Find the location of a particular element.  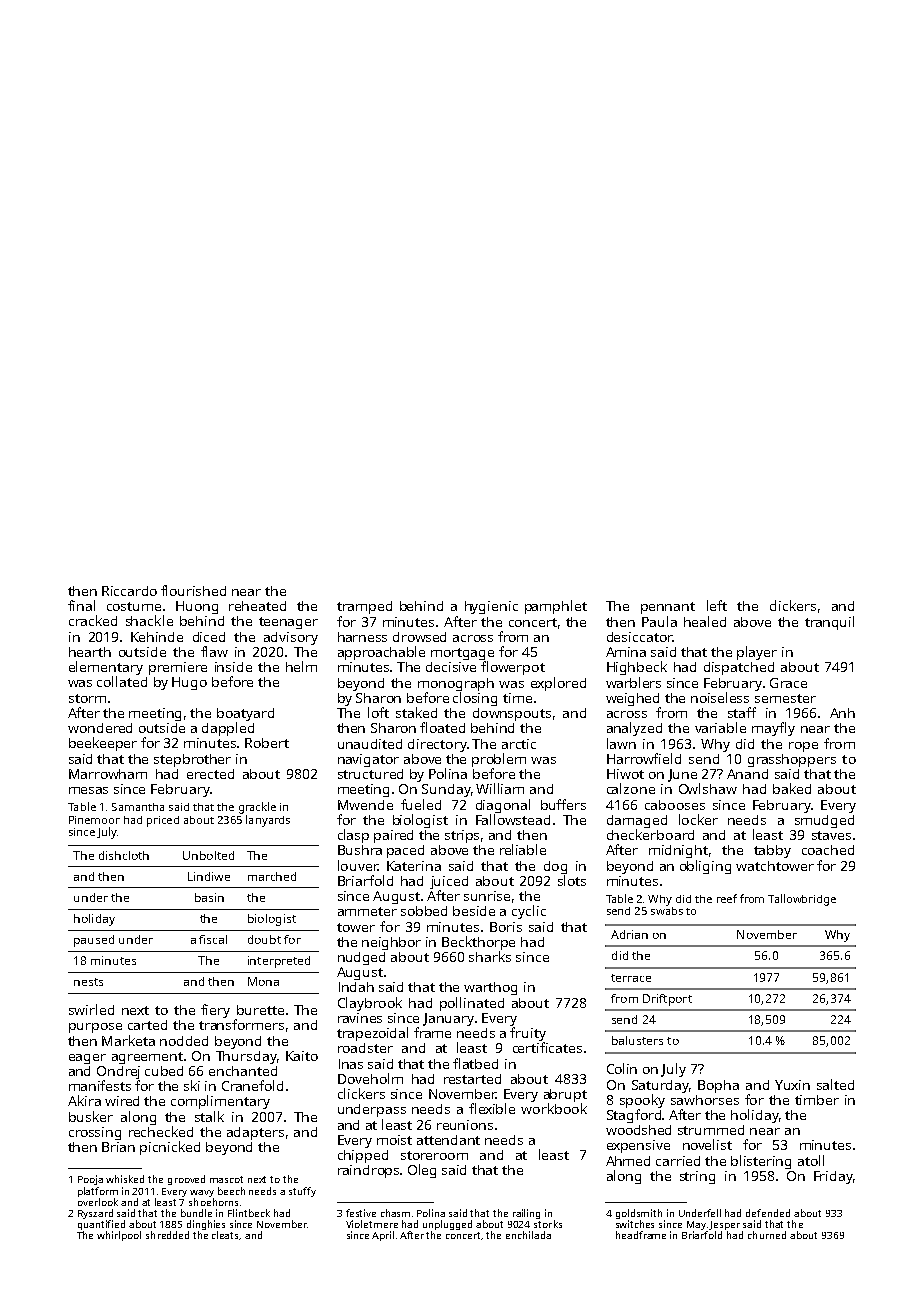

sawhorses is located at coordinates (705, 1100).
